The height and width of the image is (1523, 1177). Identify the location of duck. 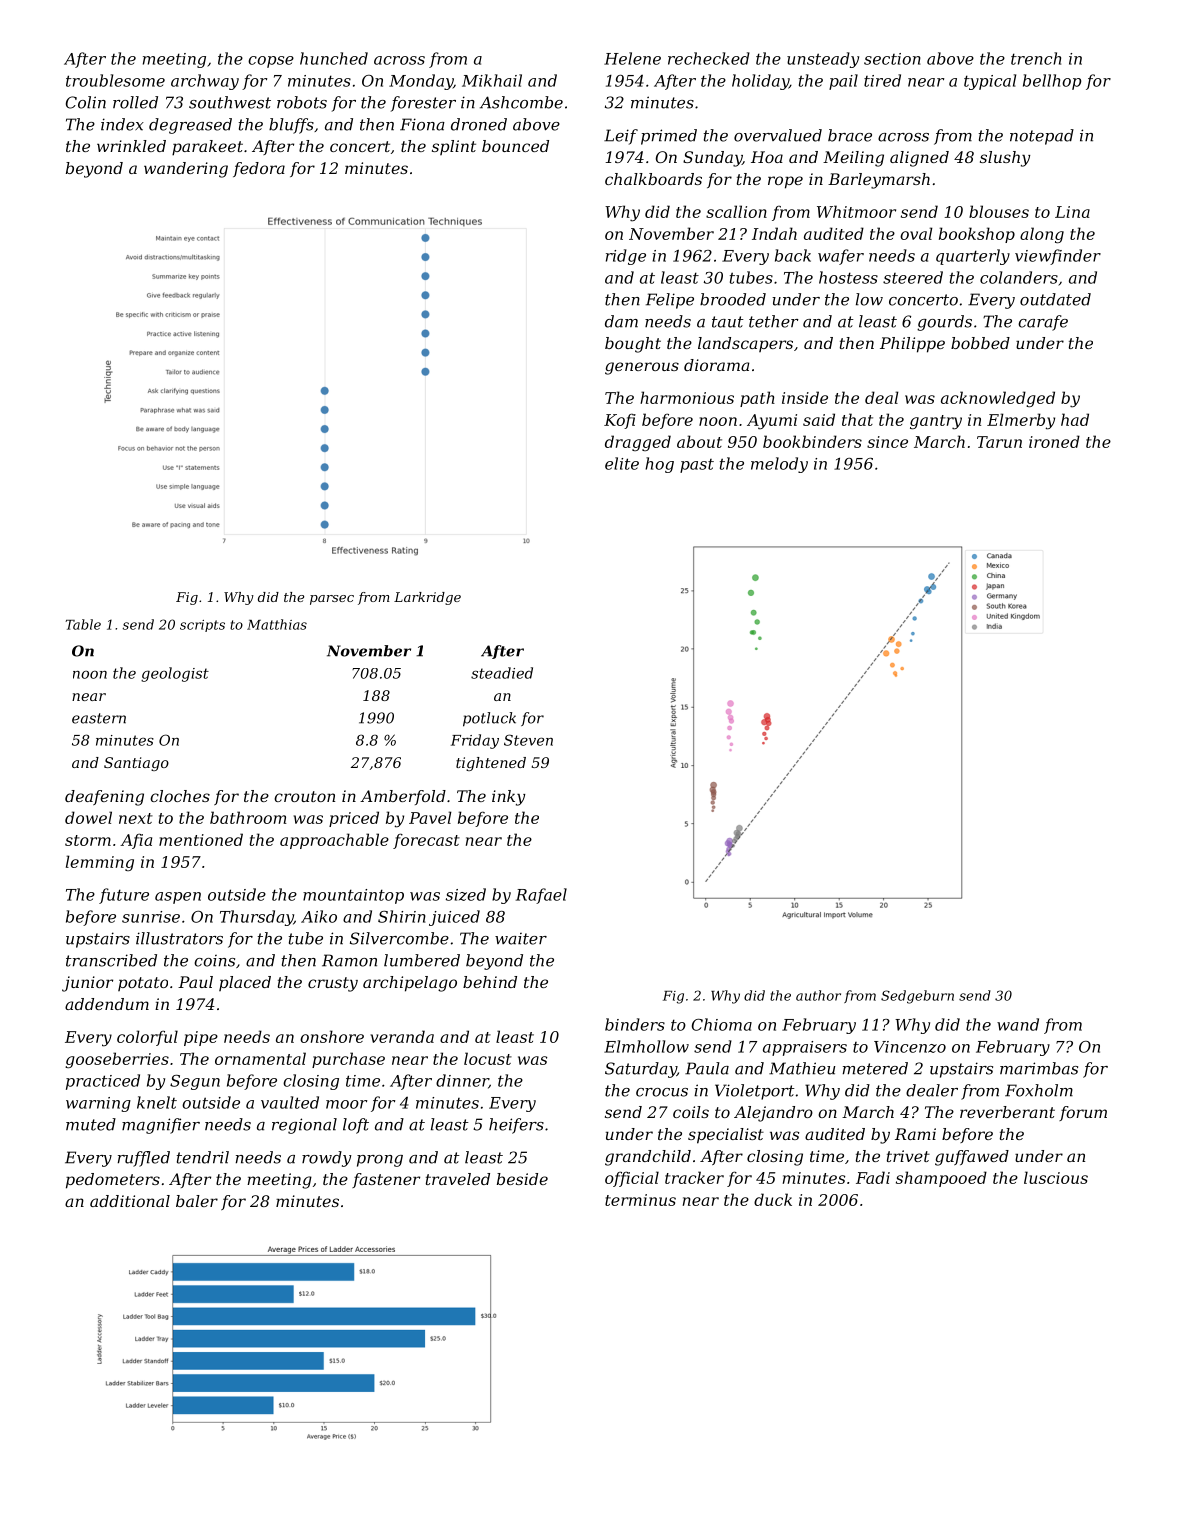
(773, 1199).
